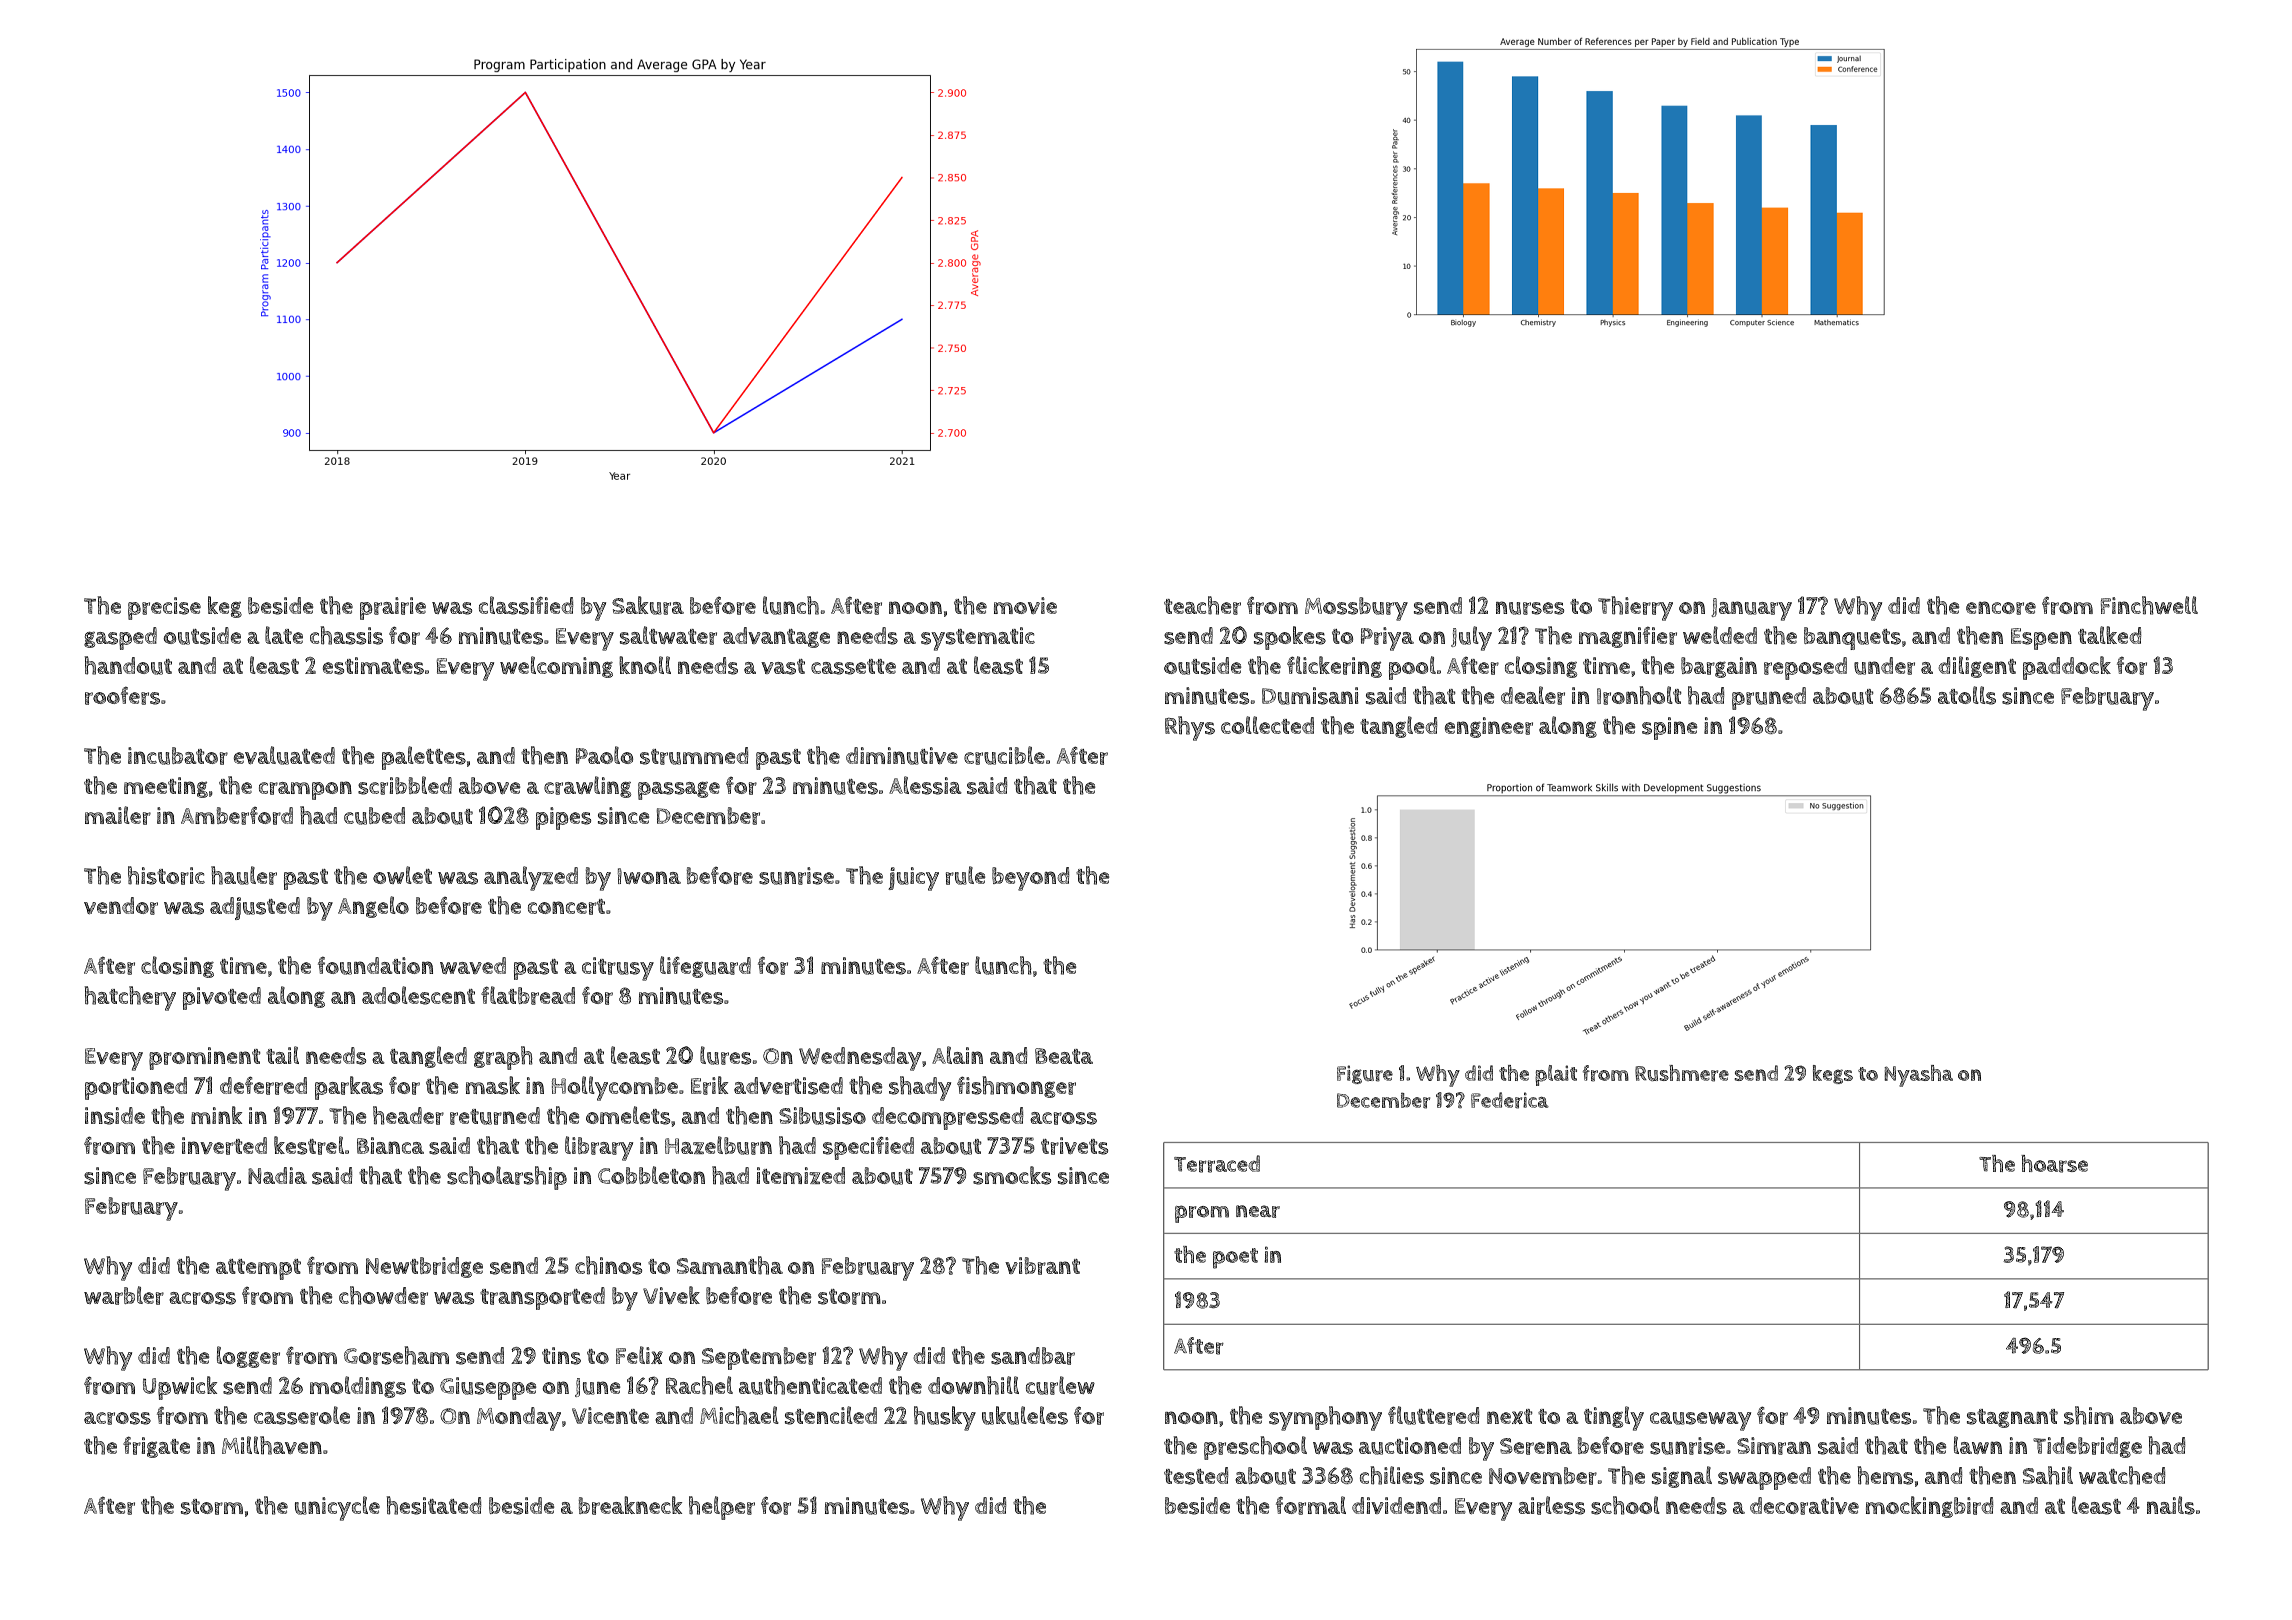  Describe the element at coordinates (1190, 728) in the document. I see `Rhys` at that location.
